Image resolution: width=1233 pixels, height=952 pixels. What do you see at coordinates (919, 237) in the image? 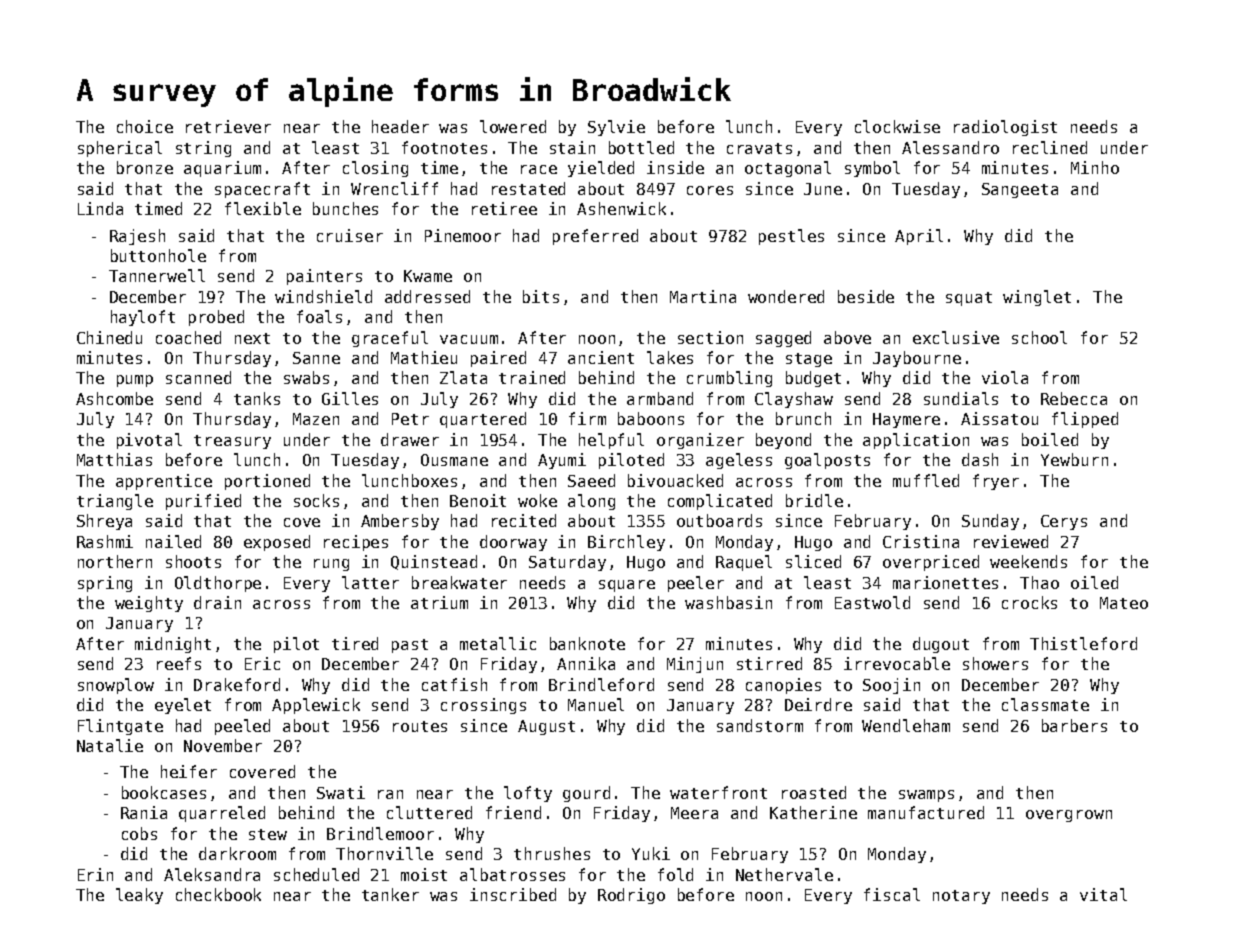
I see `April` at bounding box center [919, 237].
